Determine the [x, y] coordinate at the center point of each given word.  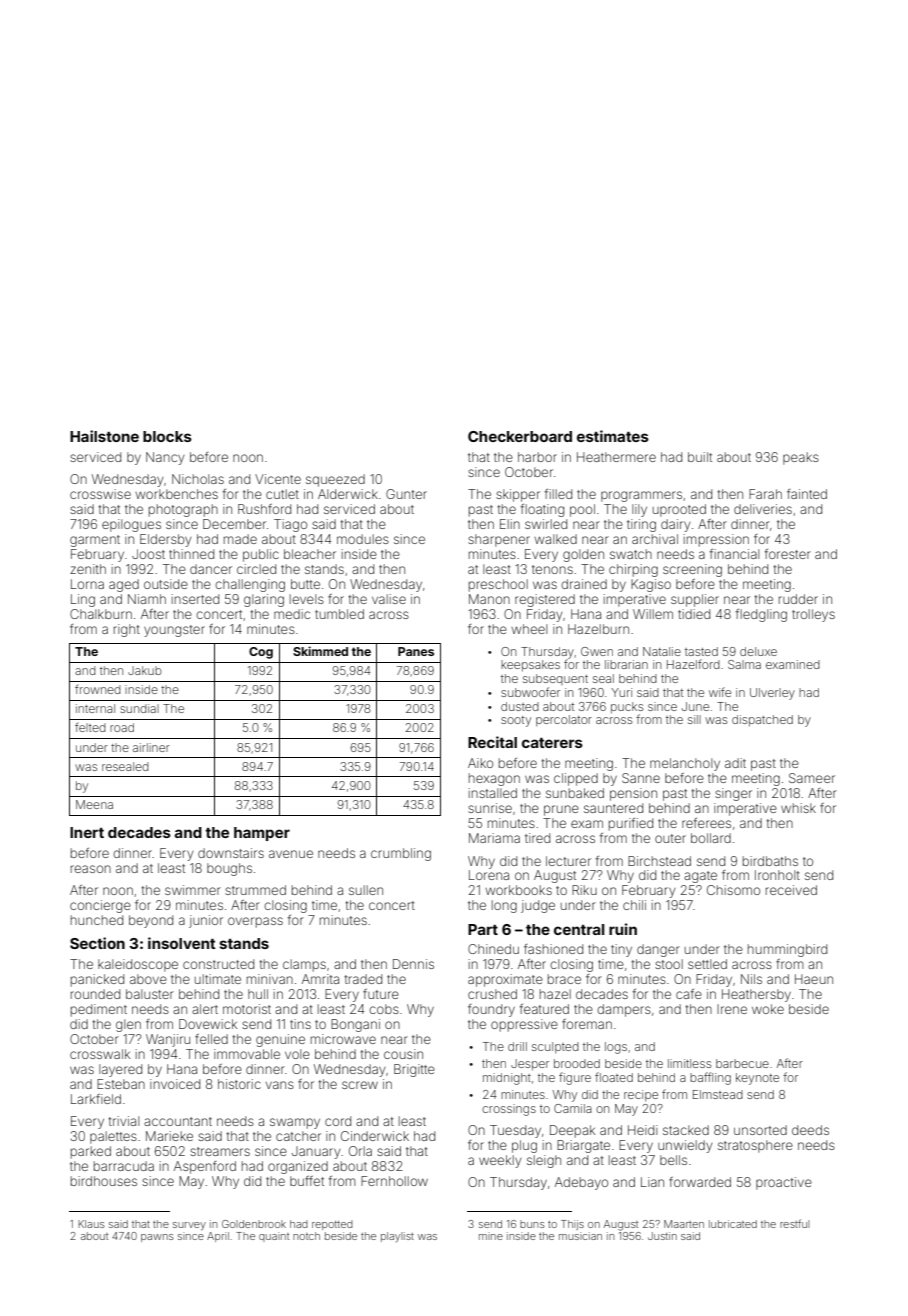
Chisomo [733, 890]
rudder [798, 599]
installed [493, 793]
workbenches [176, 494]
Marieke [169, 1136]
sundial [139, 708]
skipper [518, 495]
